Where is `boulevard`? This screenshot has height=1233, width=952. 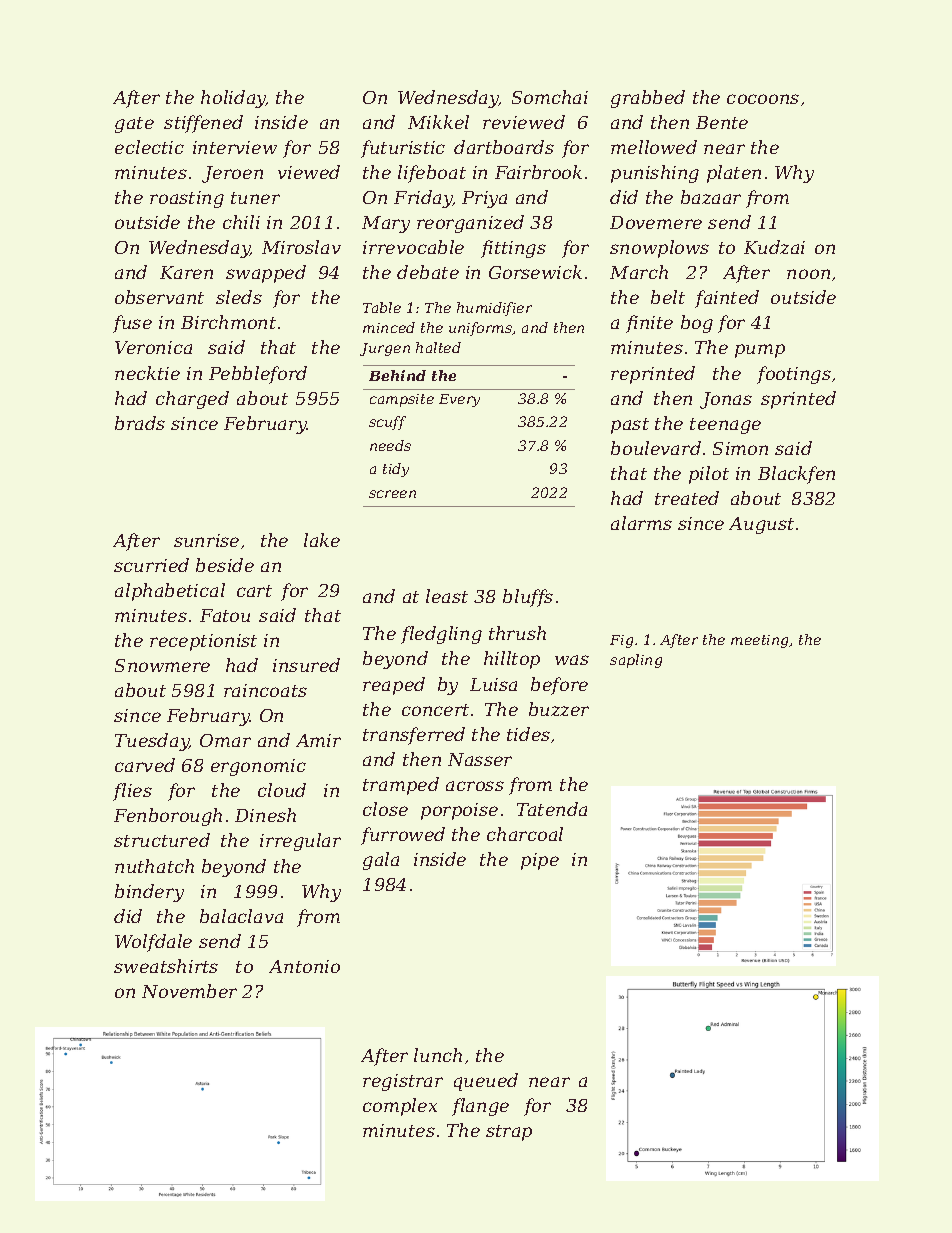 boulevard is located at coordinates (656, 448).
